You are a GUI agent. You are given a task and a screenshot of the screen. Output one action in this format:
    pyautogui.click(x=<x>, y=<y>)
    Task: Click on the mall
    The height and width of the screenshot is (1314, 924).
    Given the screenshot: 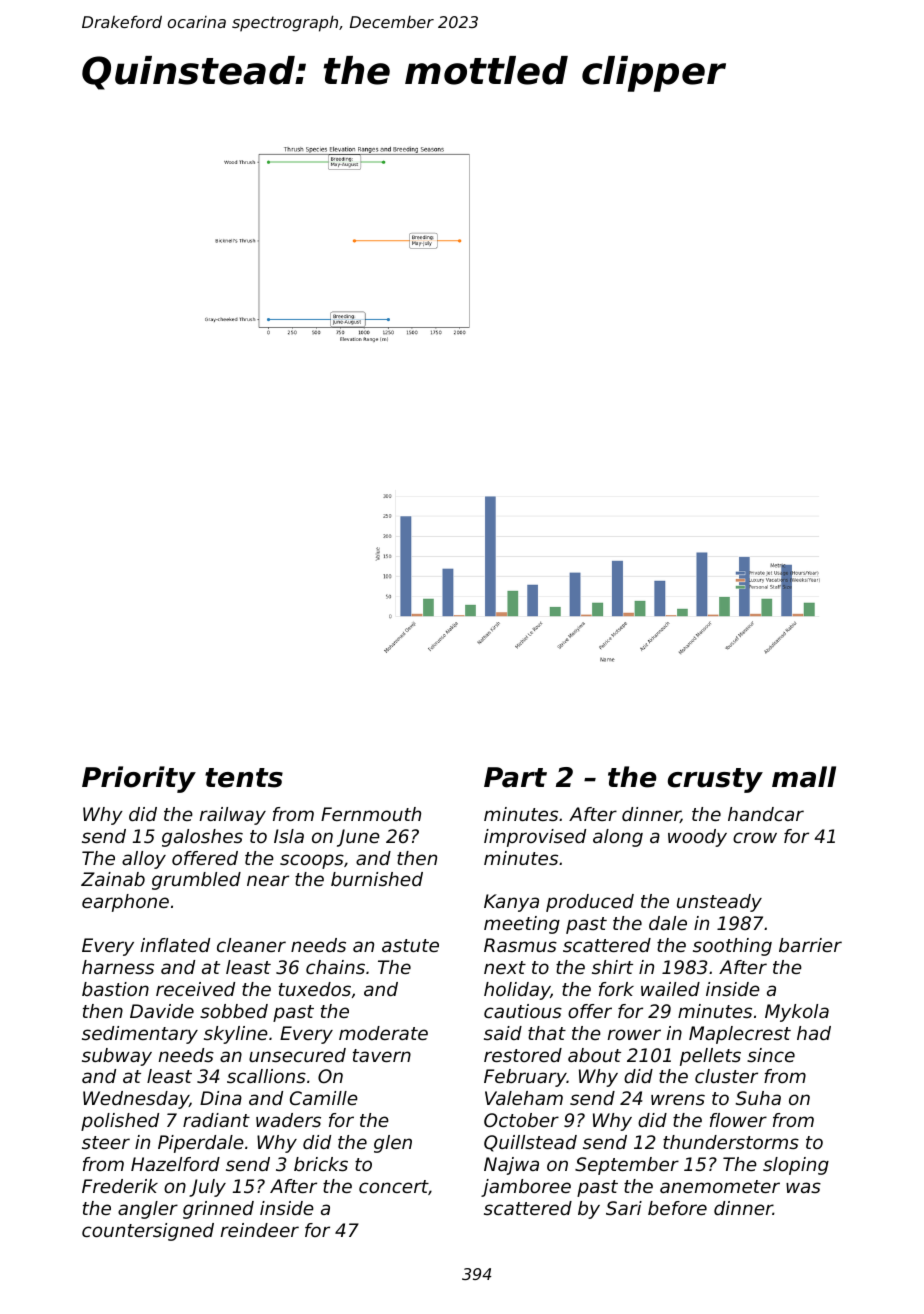 What is the action you would take?
    pyautogui.click(x=804, y=777)
